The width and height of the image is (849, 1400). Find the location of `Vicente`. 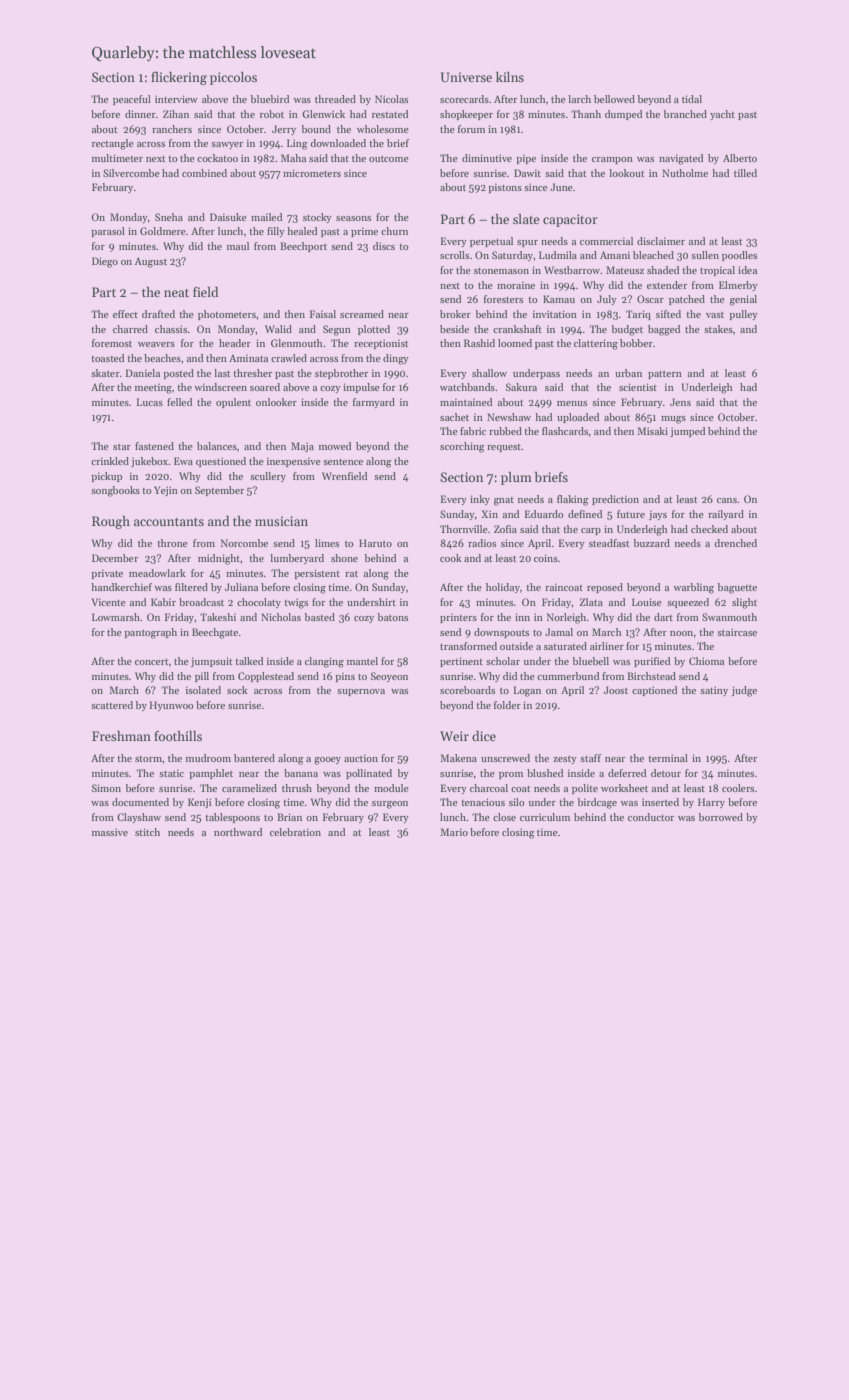

Vicente is located at coordinates (108, 602).
